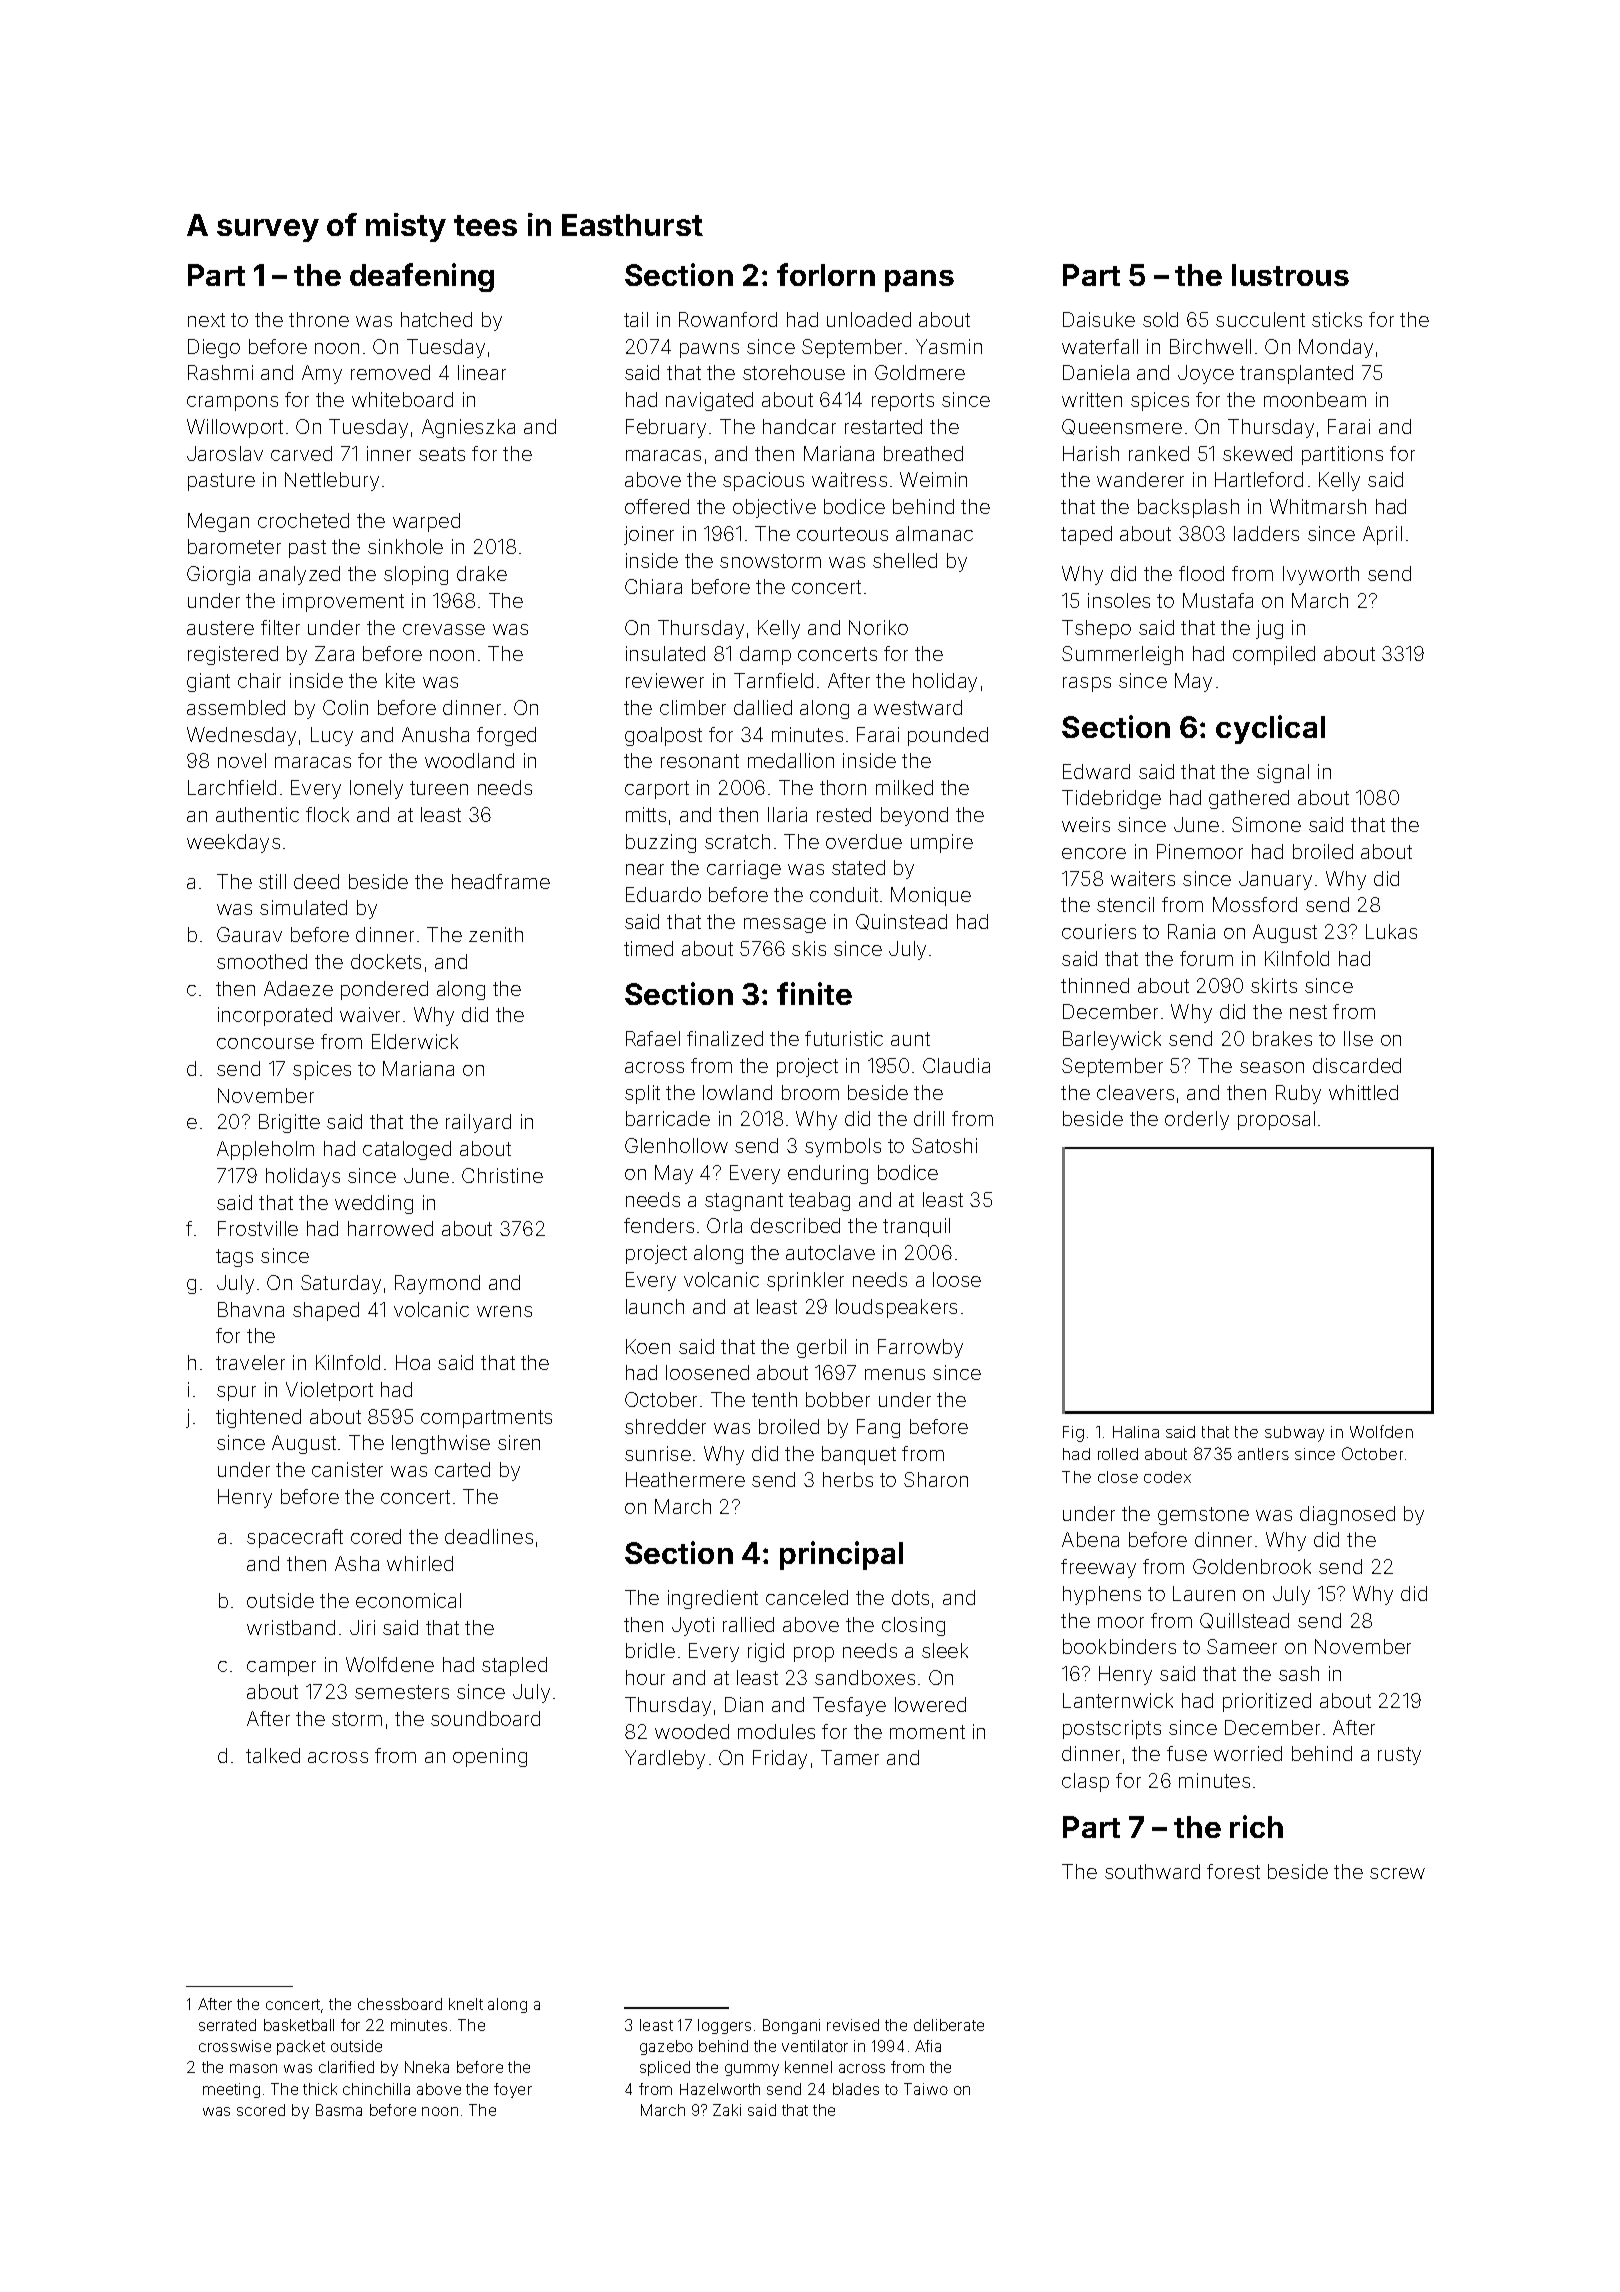  I want to click on whittled, so click(1363, 1092).
